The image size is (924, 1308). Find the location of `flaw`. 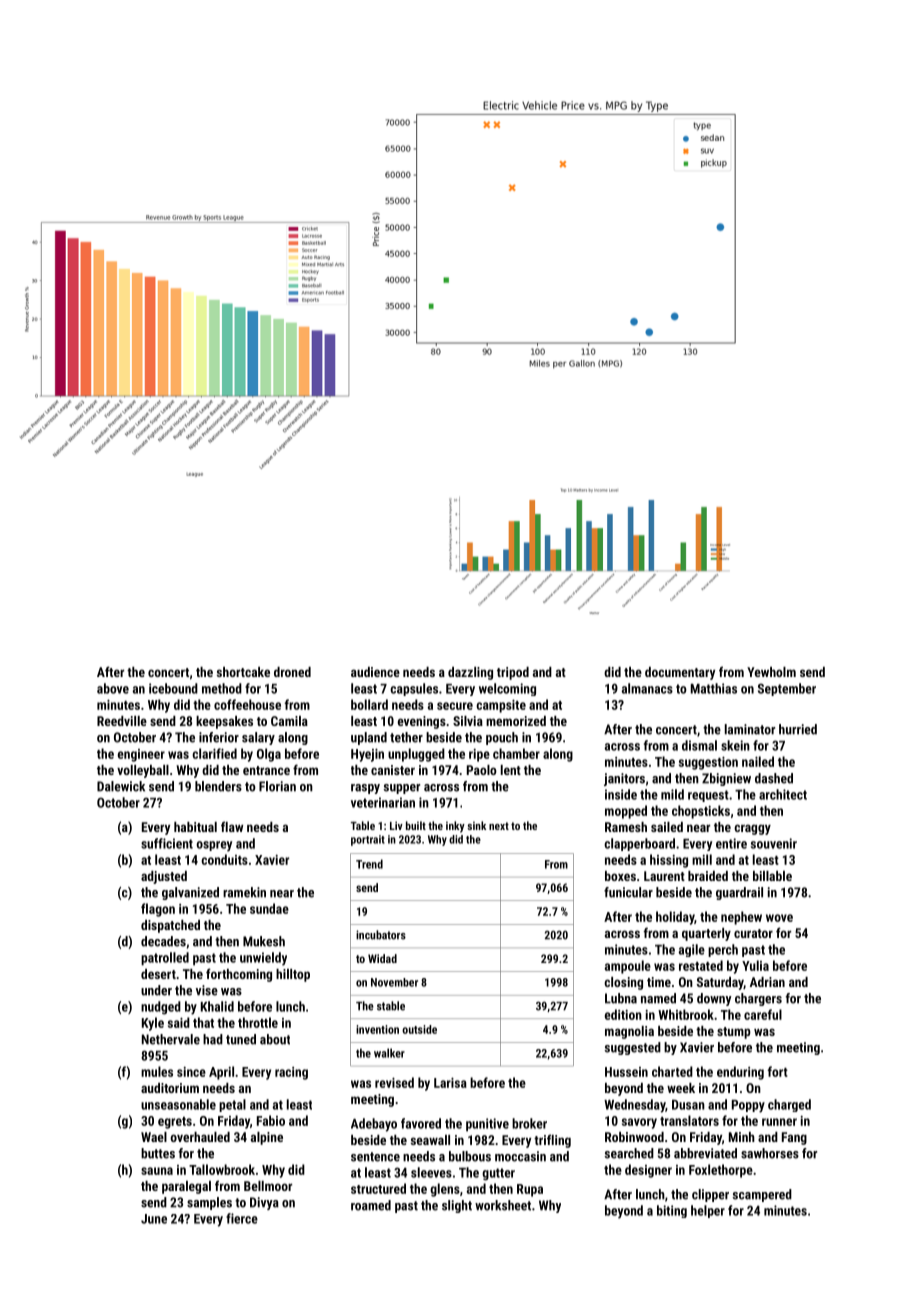

flaw is located at coordinates (232, 826).
